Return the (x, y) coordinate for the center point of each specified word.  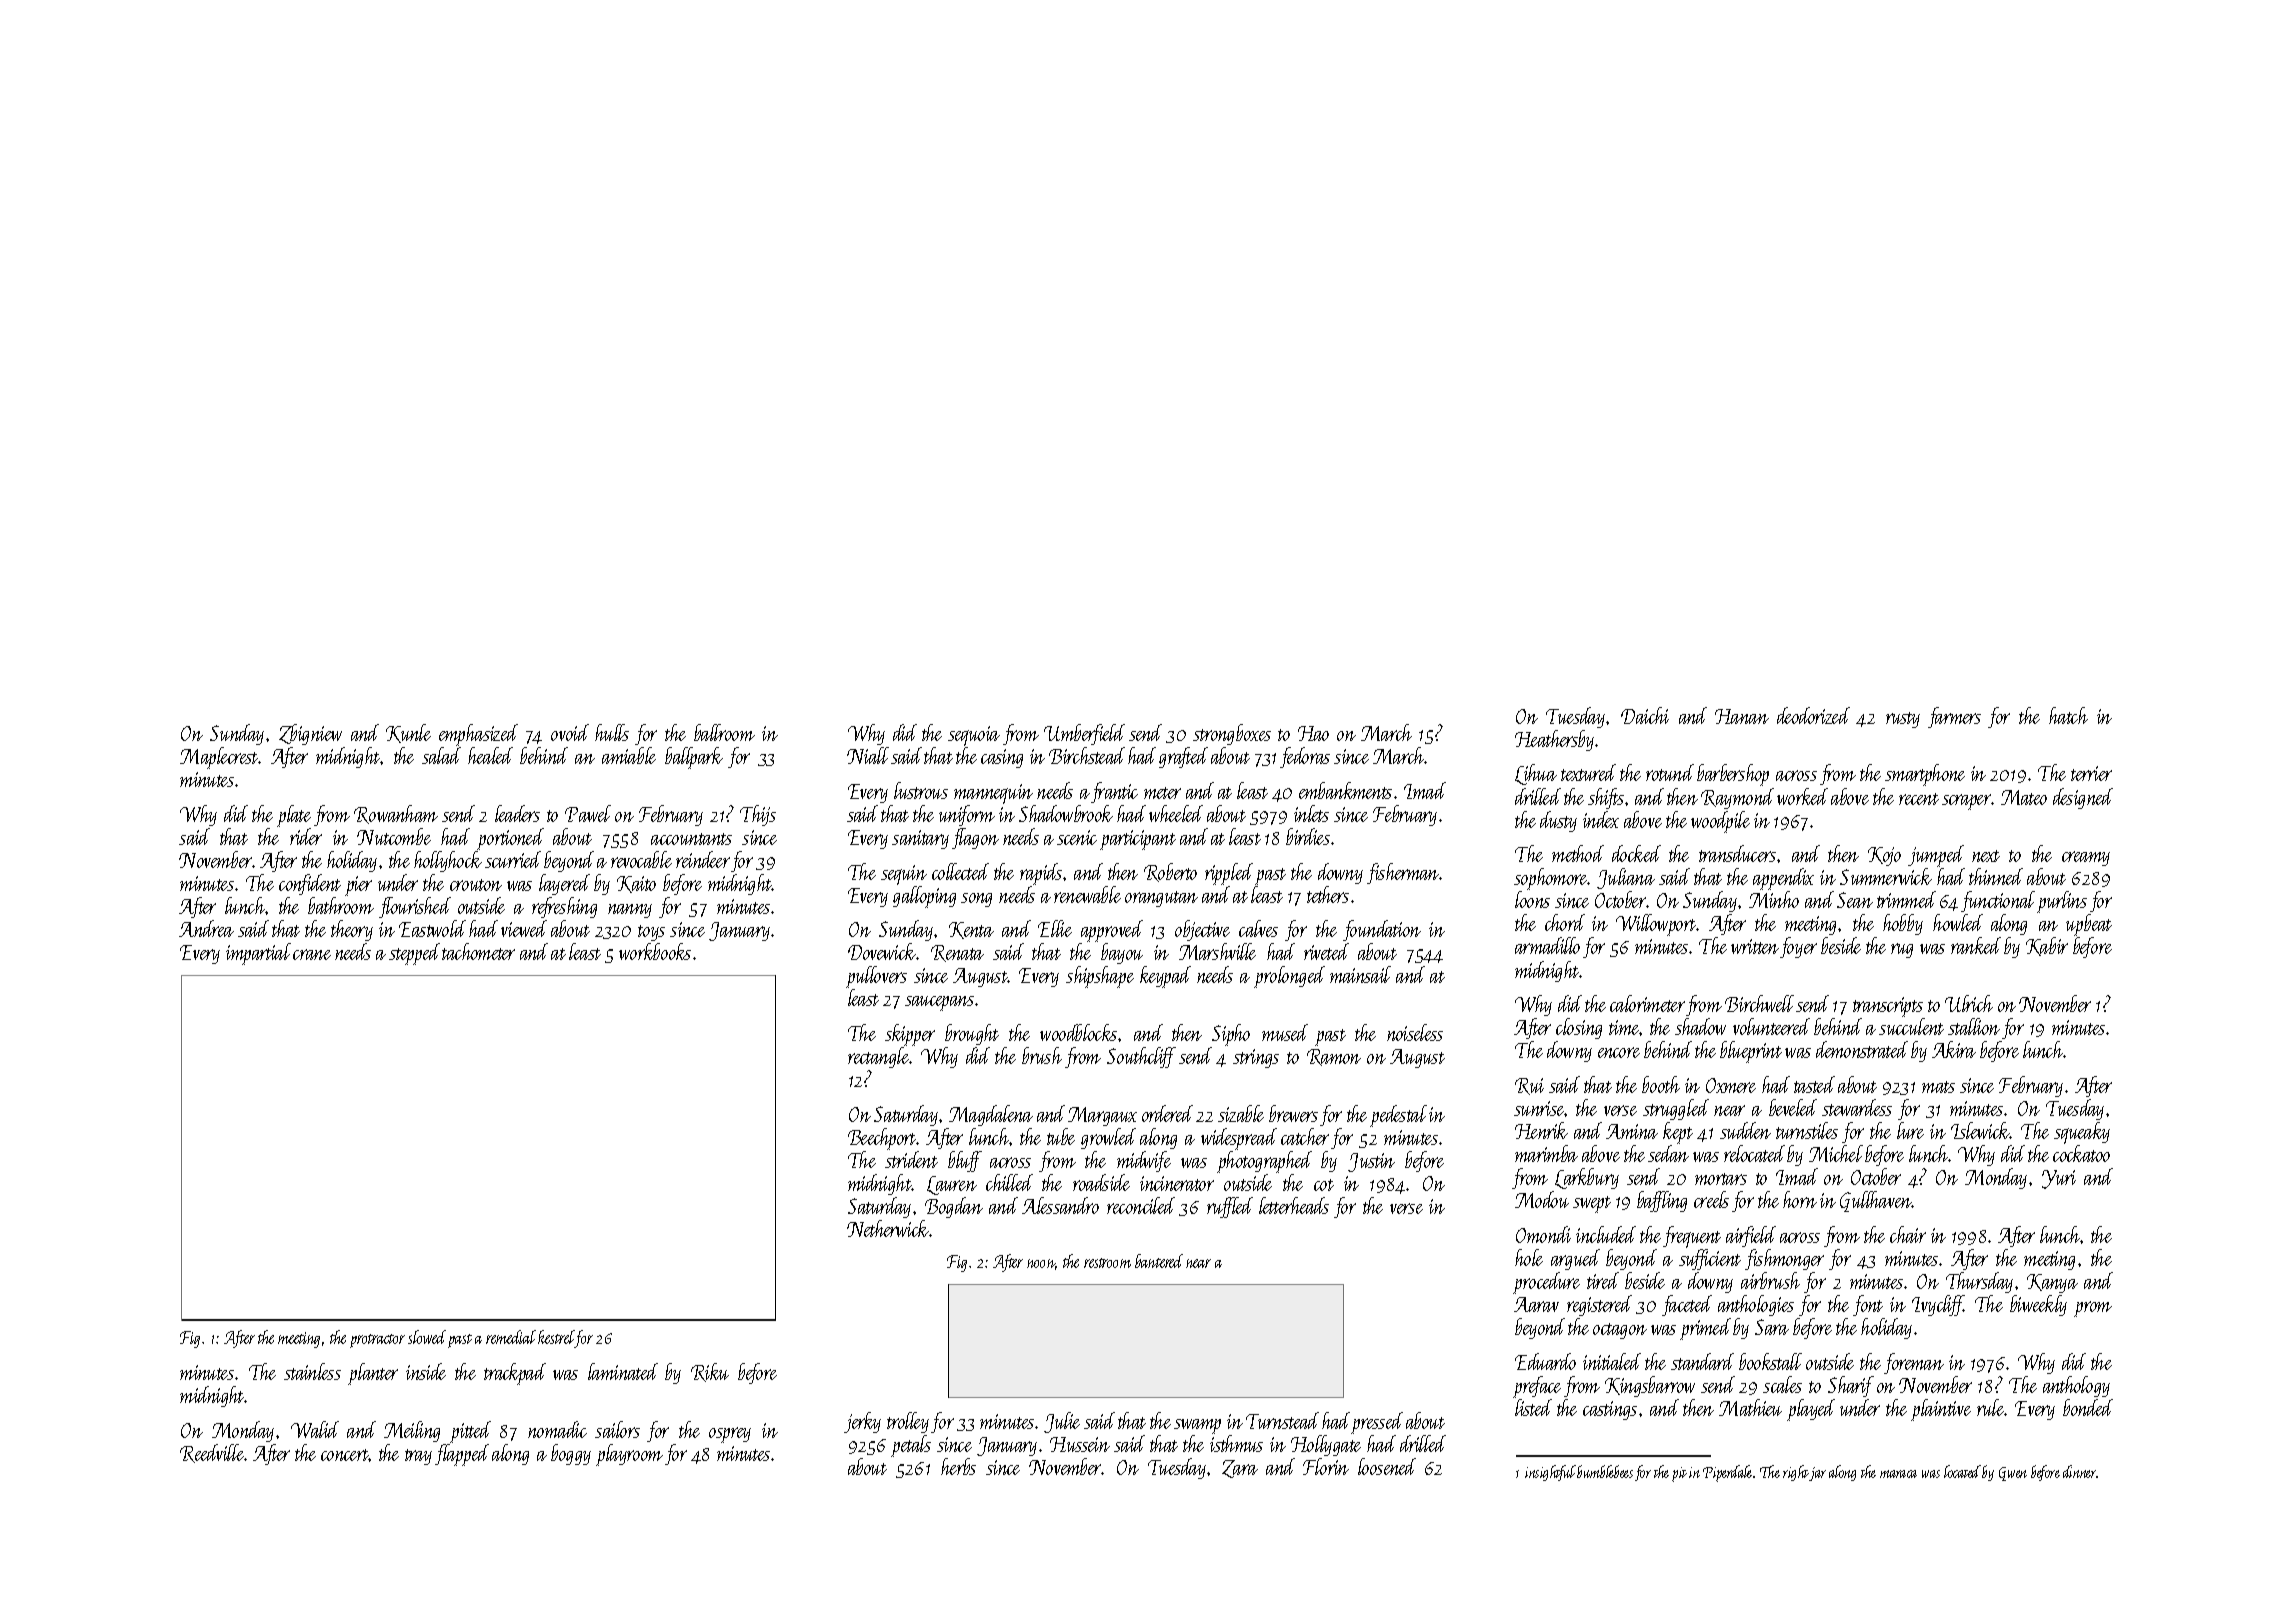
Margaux (1102, 1116)
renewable (1087, 894)
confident (310, 884)
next (1986, 856)
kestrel (556, 1339)
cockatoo (2081, 1153)
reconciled (1141, 1205)
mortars (1721, 1179)
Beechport (882, 1139)
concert (345, 1455)
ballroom (724, 732)
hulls (612, 732)
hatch (2068, 715)
